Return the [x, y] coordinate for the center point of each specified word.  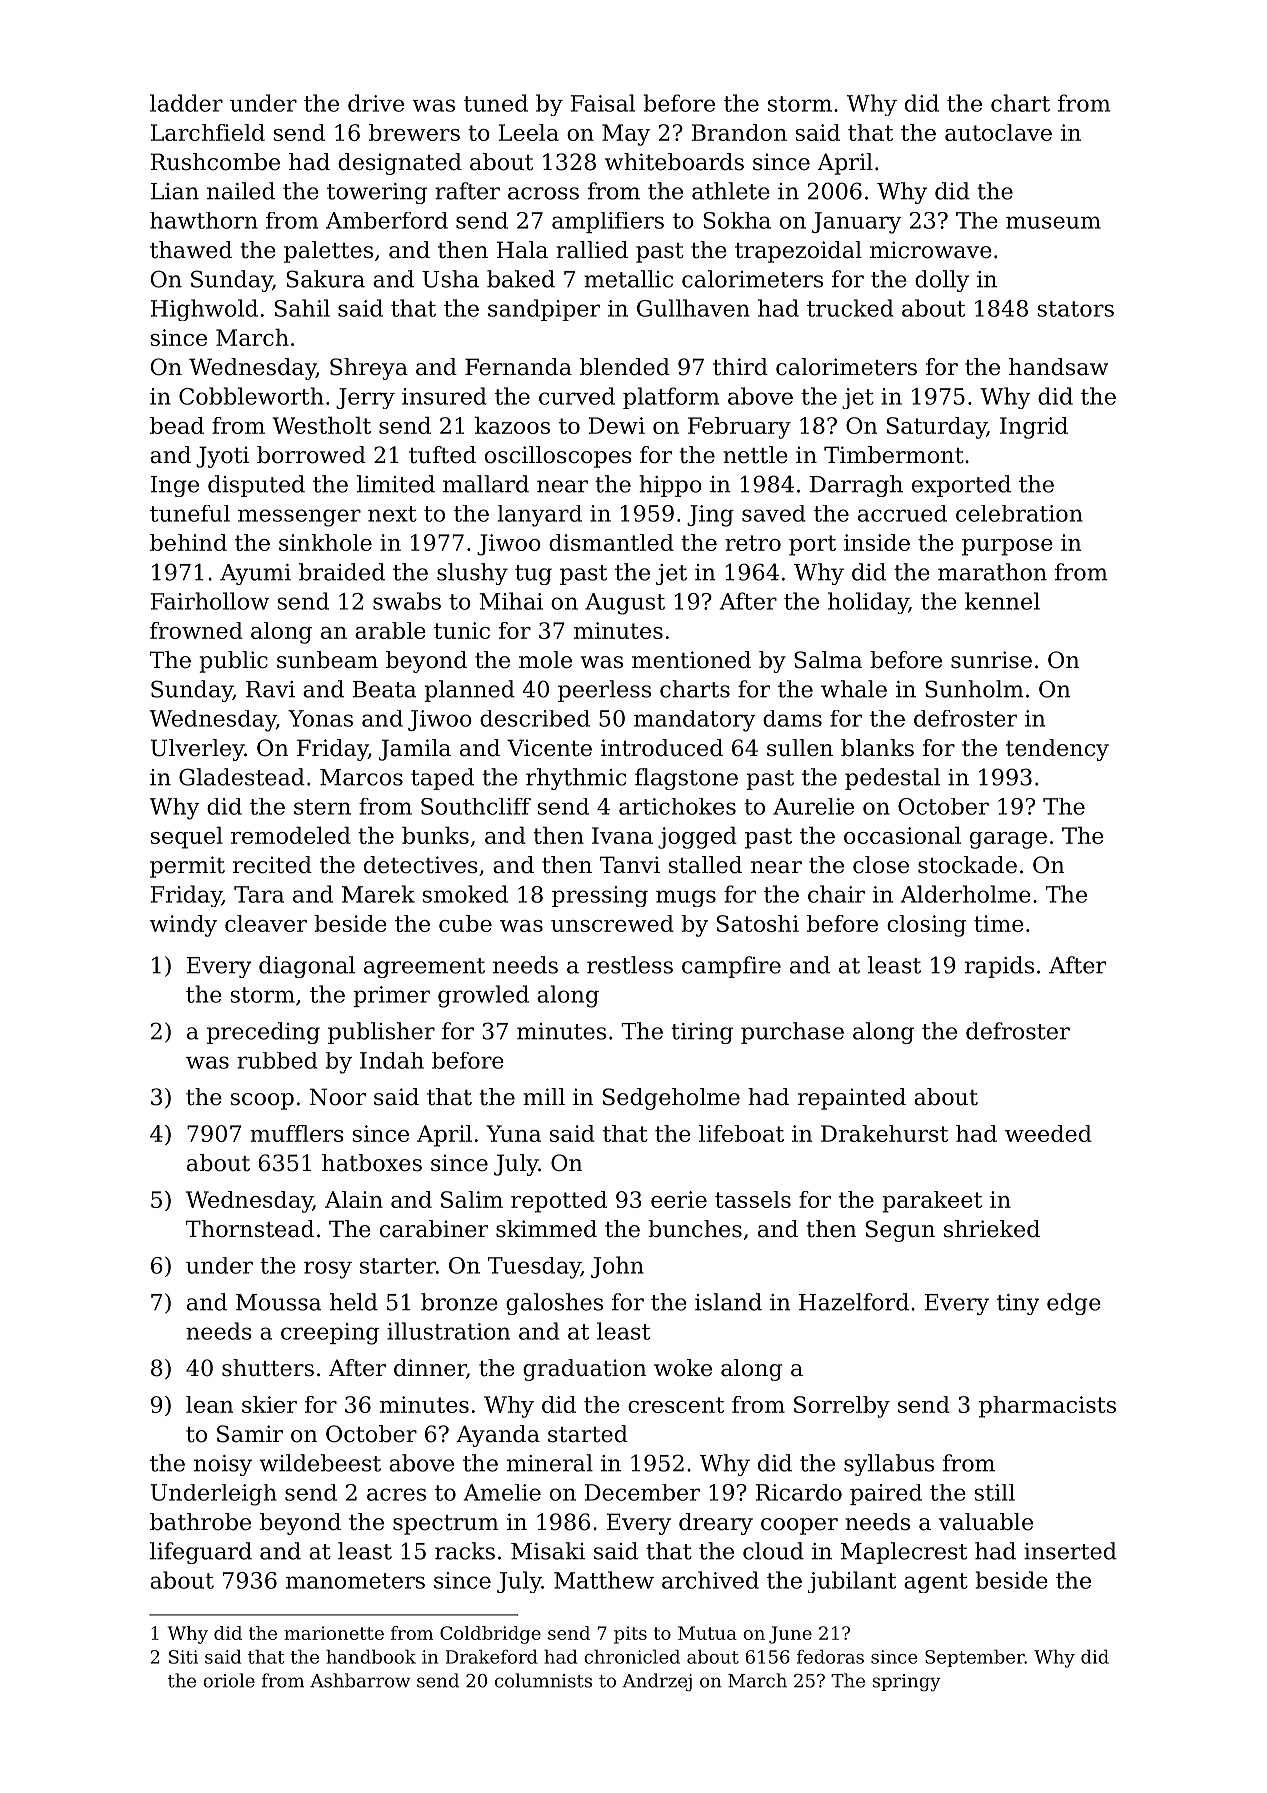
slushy [472, 574]
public [234, 662]
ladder [186, 103]
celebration [1019, 513]
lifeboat [741, 1133]
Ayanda [498, 1436]
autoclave [998, 132]
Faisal [603, 103]
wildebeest [320, 1463]
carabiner [434, 1229]
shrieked [992, 1229]
